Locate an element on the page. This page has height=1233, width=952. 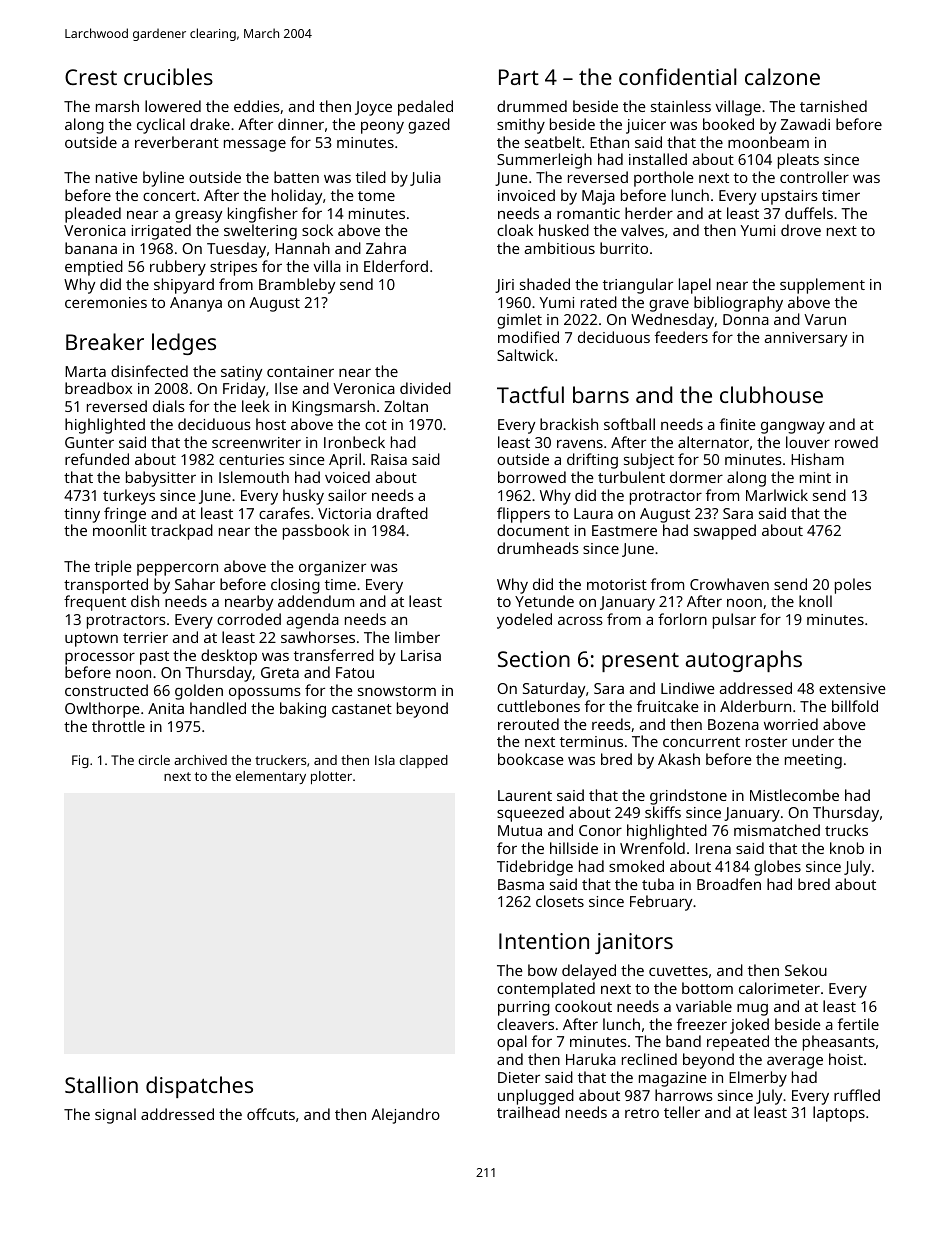
mismatched is located at coordinates (777, 830).
